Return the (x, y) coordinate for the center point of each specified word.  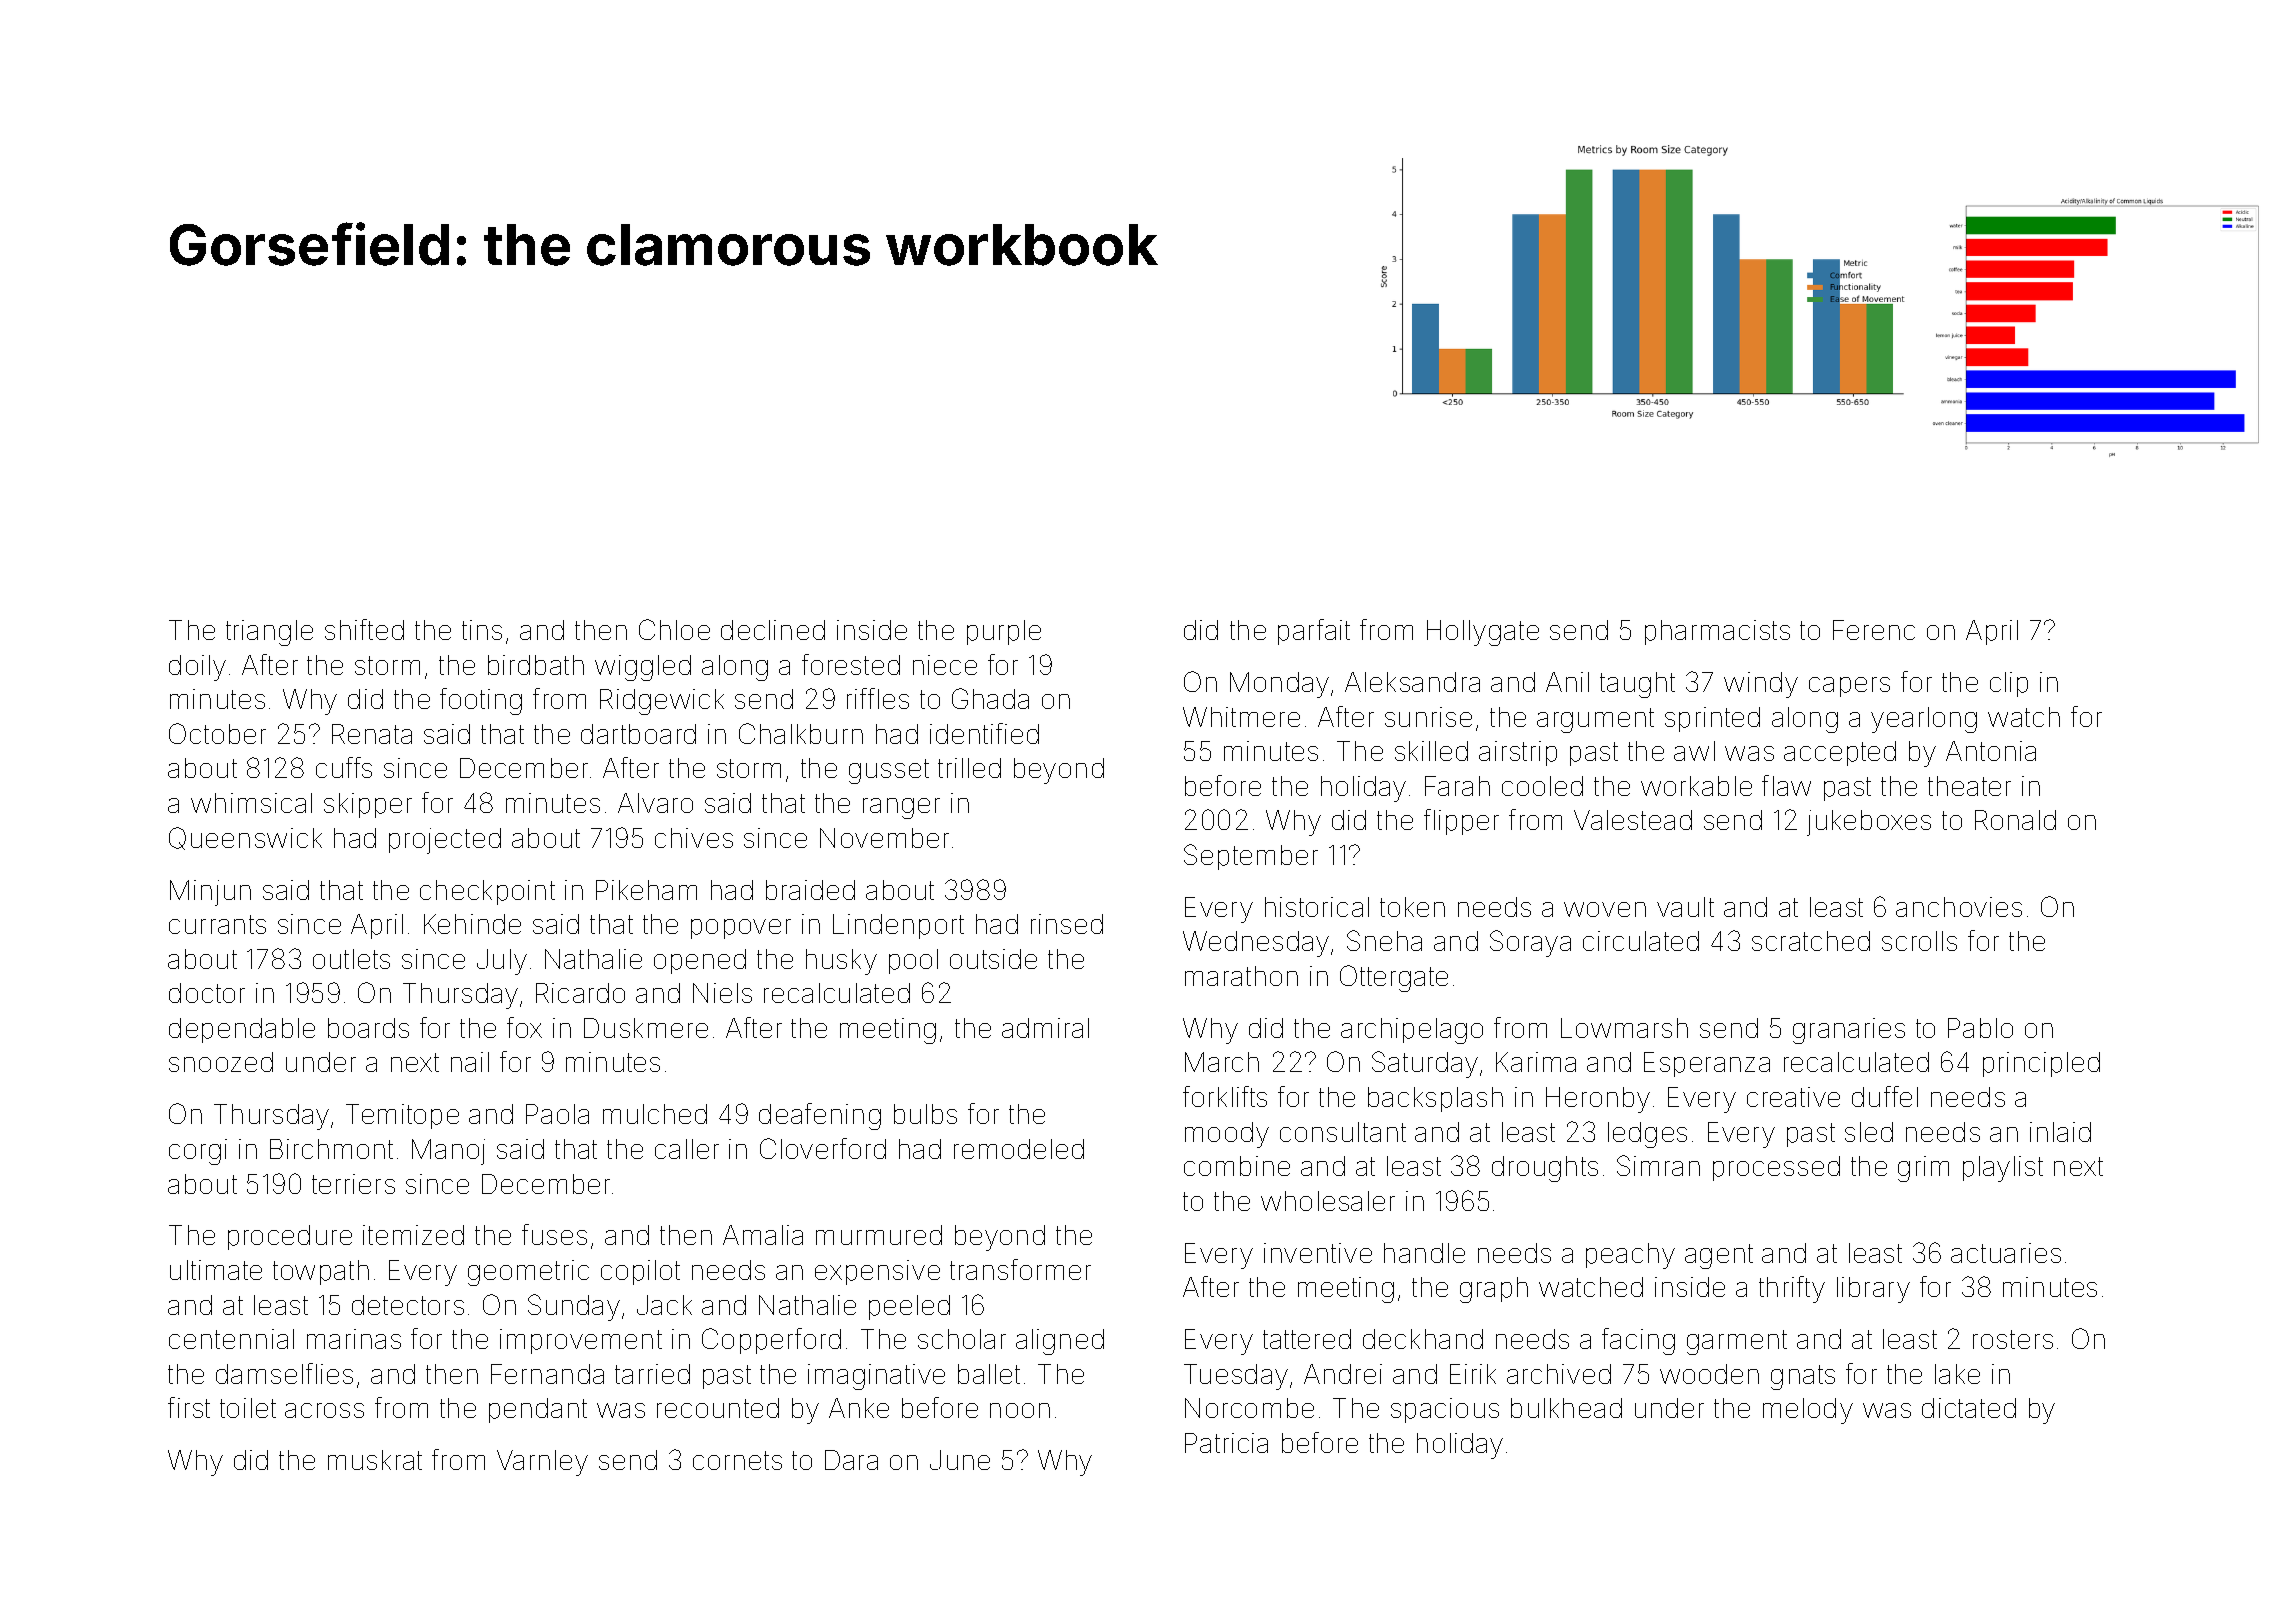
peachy (1630, 1256)
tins (482, 630)
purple (1004, 632)
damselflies (284, 1373)
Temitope (402, 1116)
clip (2009, 684)
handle (1424, 1253)
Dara (851, 1460)
